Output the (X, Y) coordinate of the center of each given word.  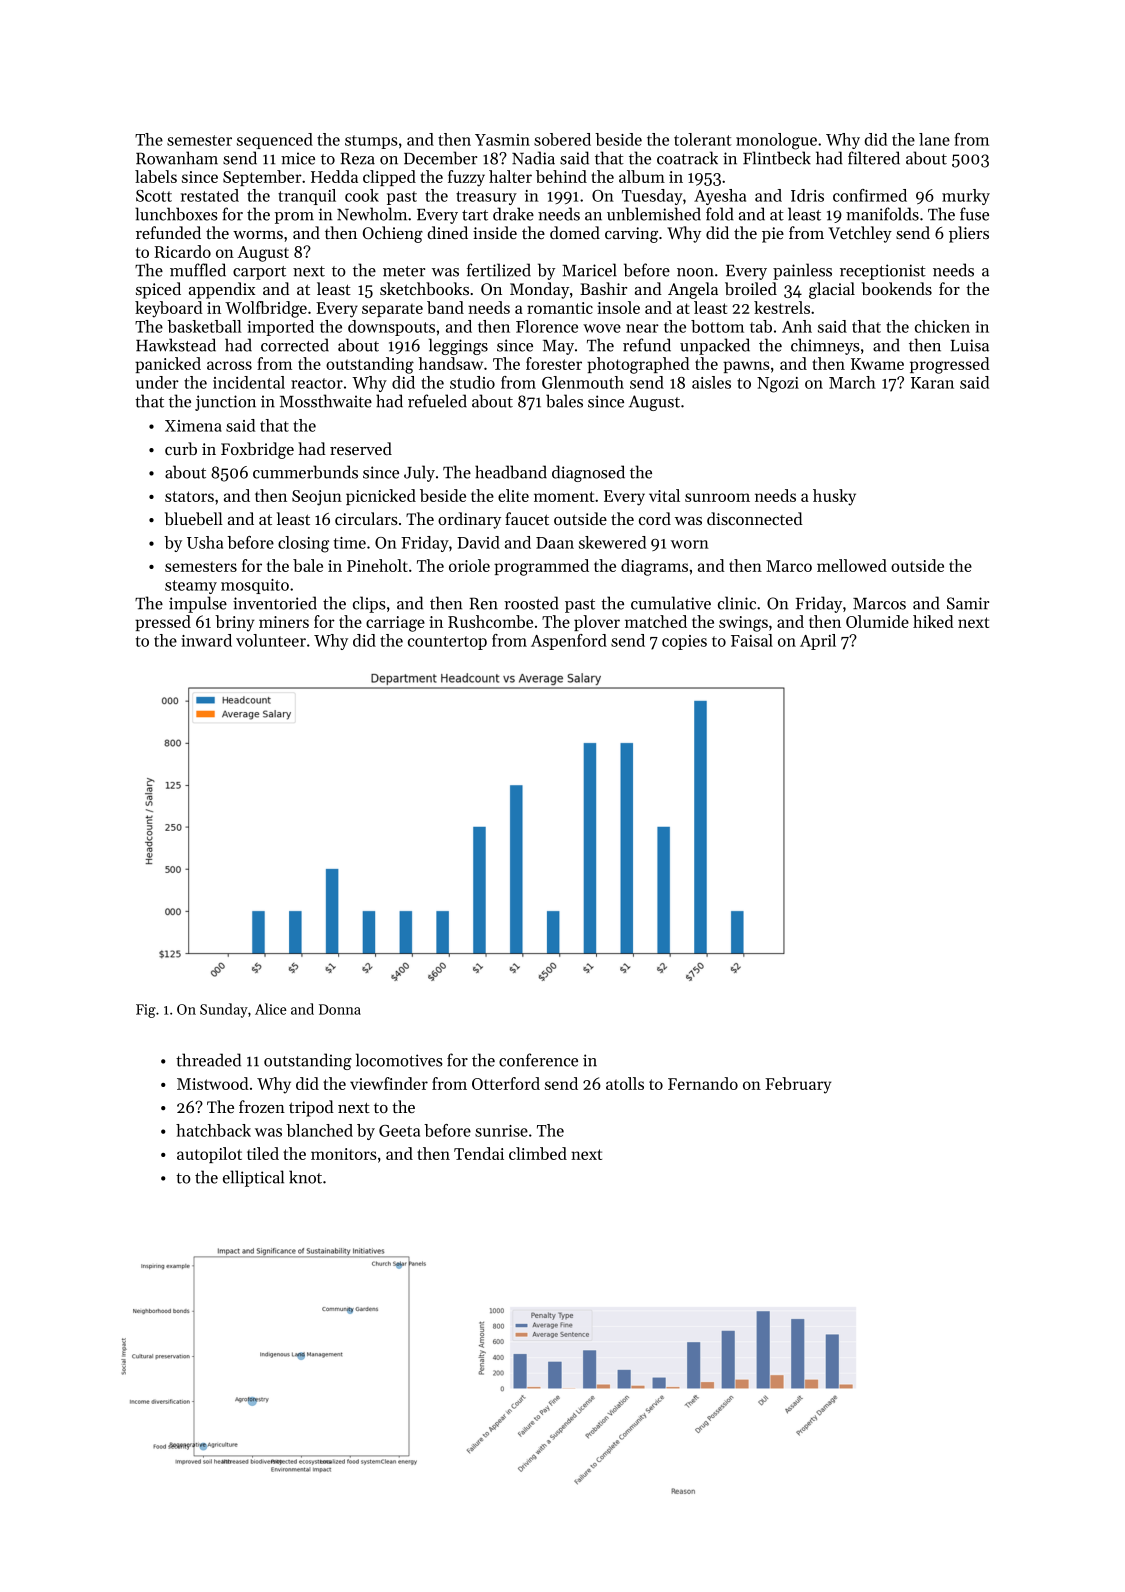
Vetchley (860, 234)
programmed (541, 567)
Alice (271, 1009)
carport (259, 273)
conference (538, 1060)
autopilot (209, 1155)
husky (834, 497)
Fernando (703, 1083)
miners (284, 622)
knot (305, 1177)
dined (448, 232)
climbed (538, 1153)
